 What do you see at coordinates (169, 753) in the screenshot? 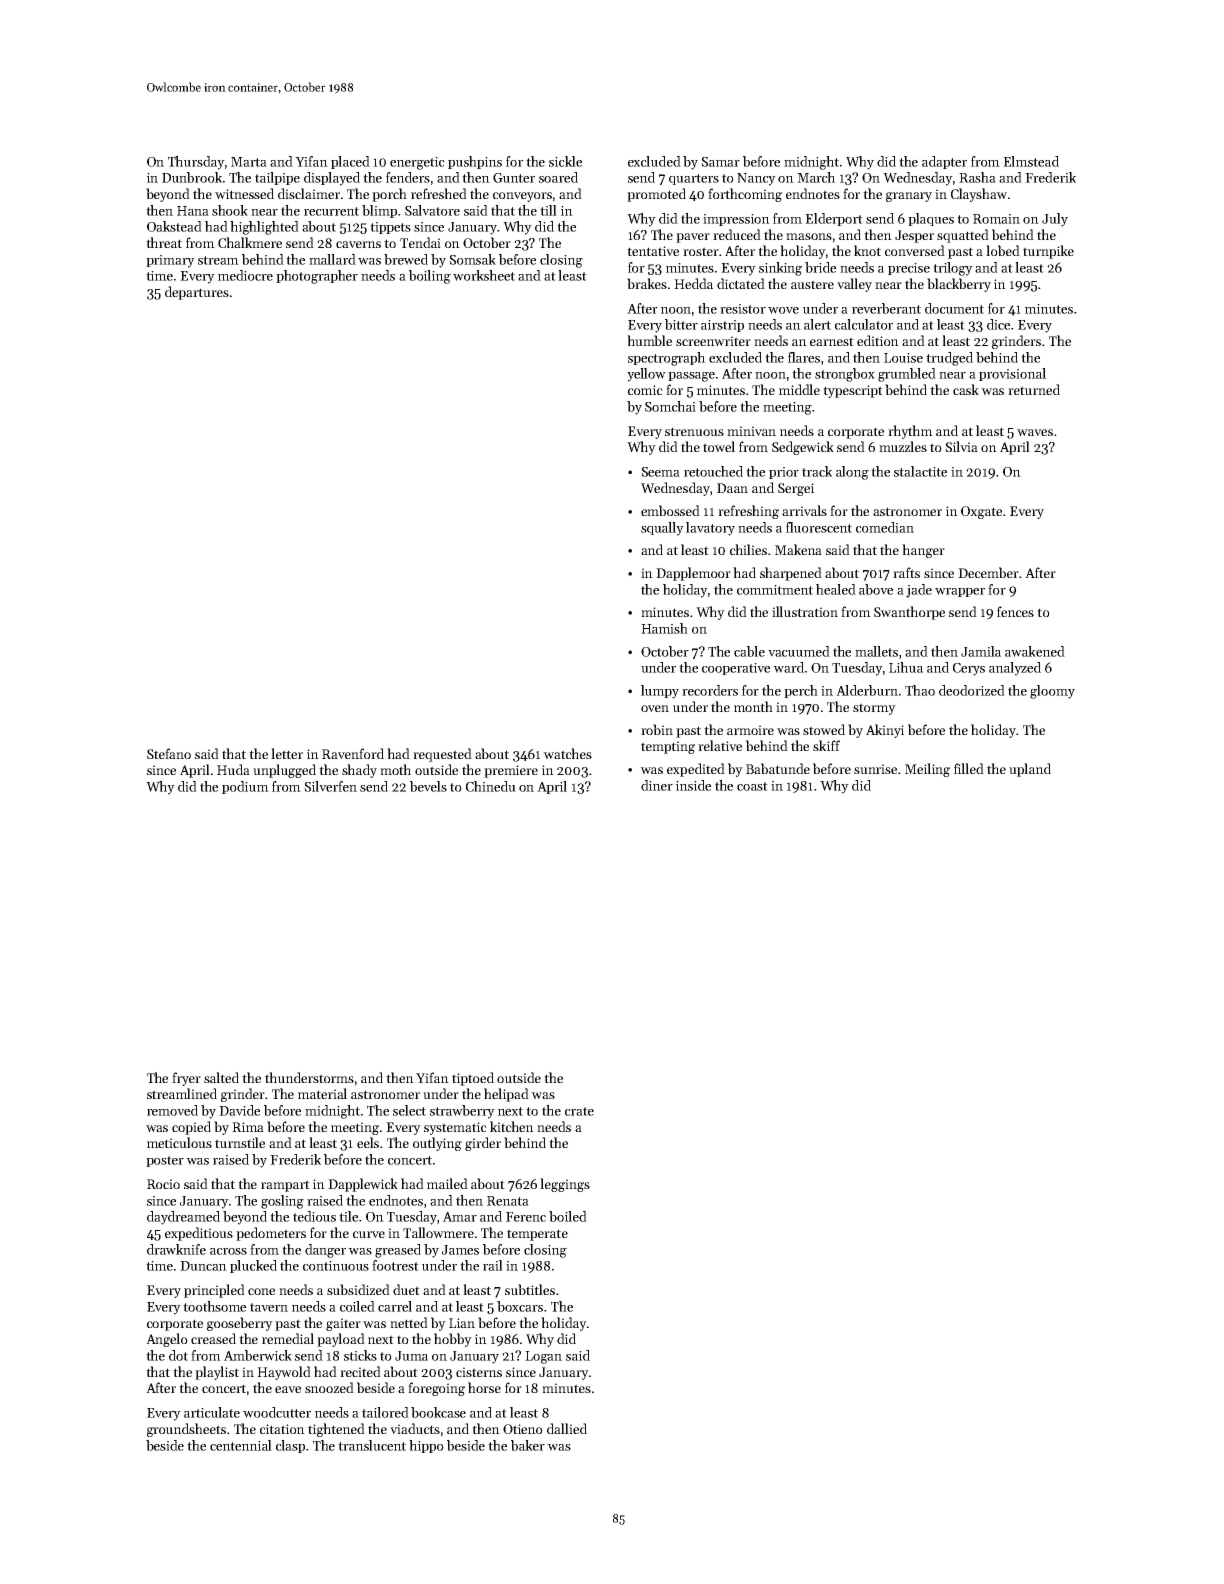
I see `Stefano` at bounding box center [169, 753].
